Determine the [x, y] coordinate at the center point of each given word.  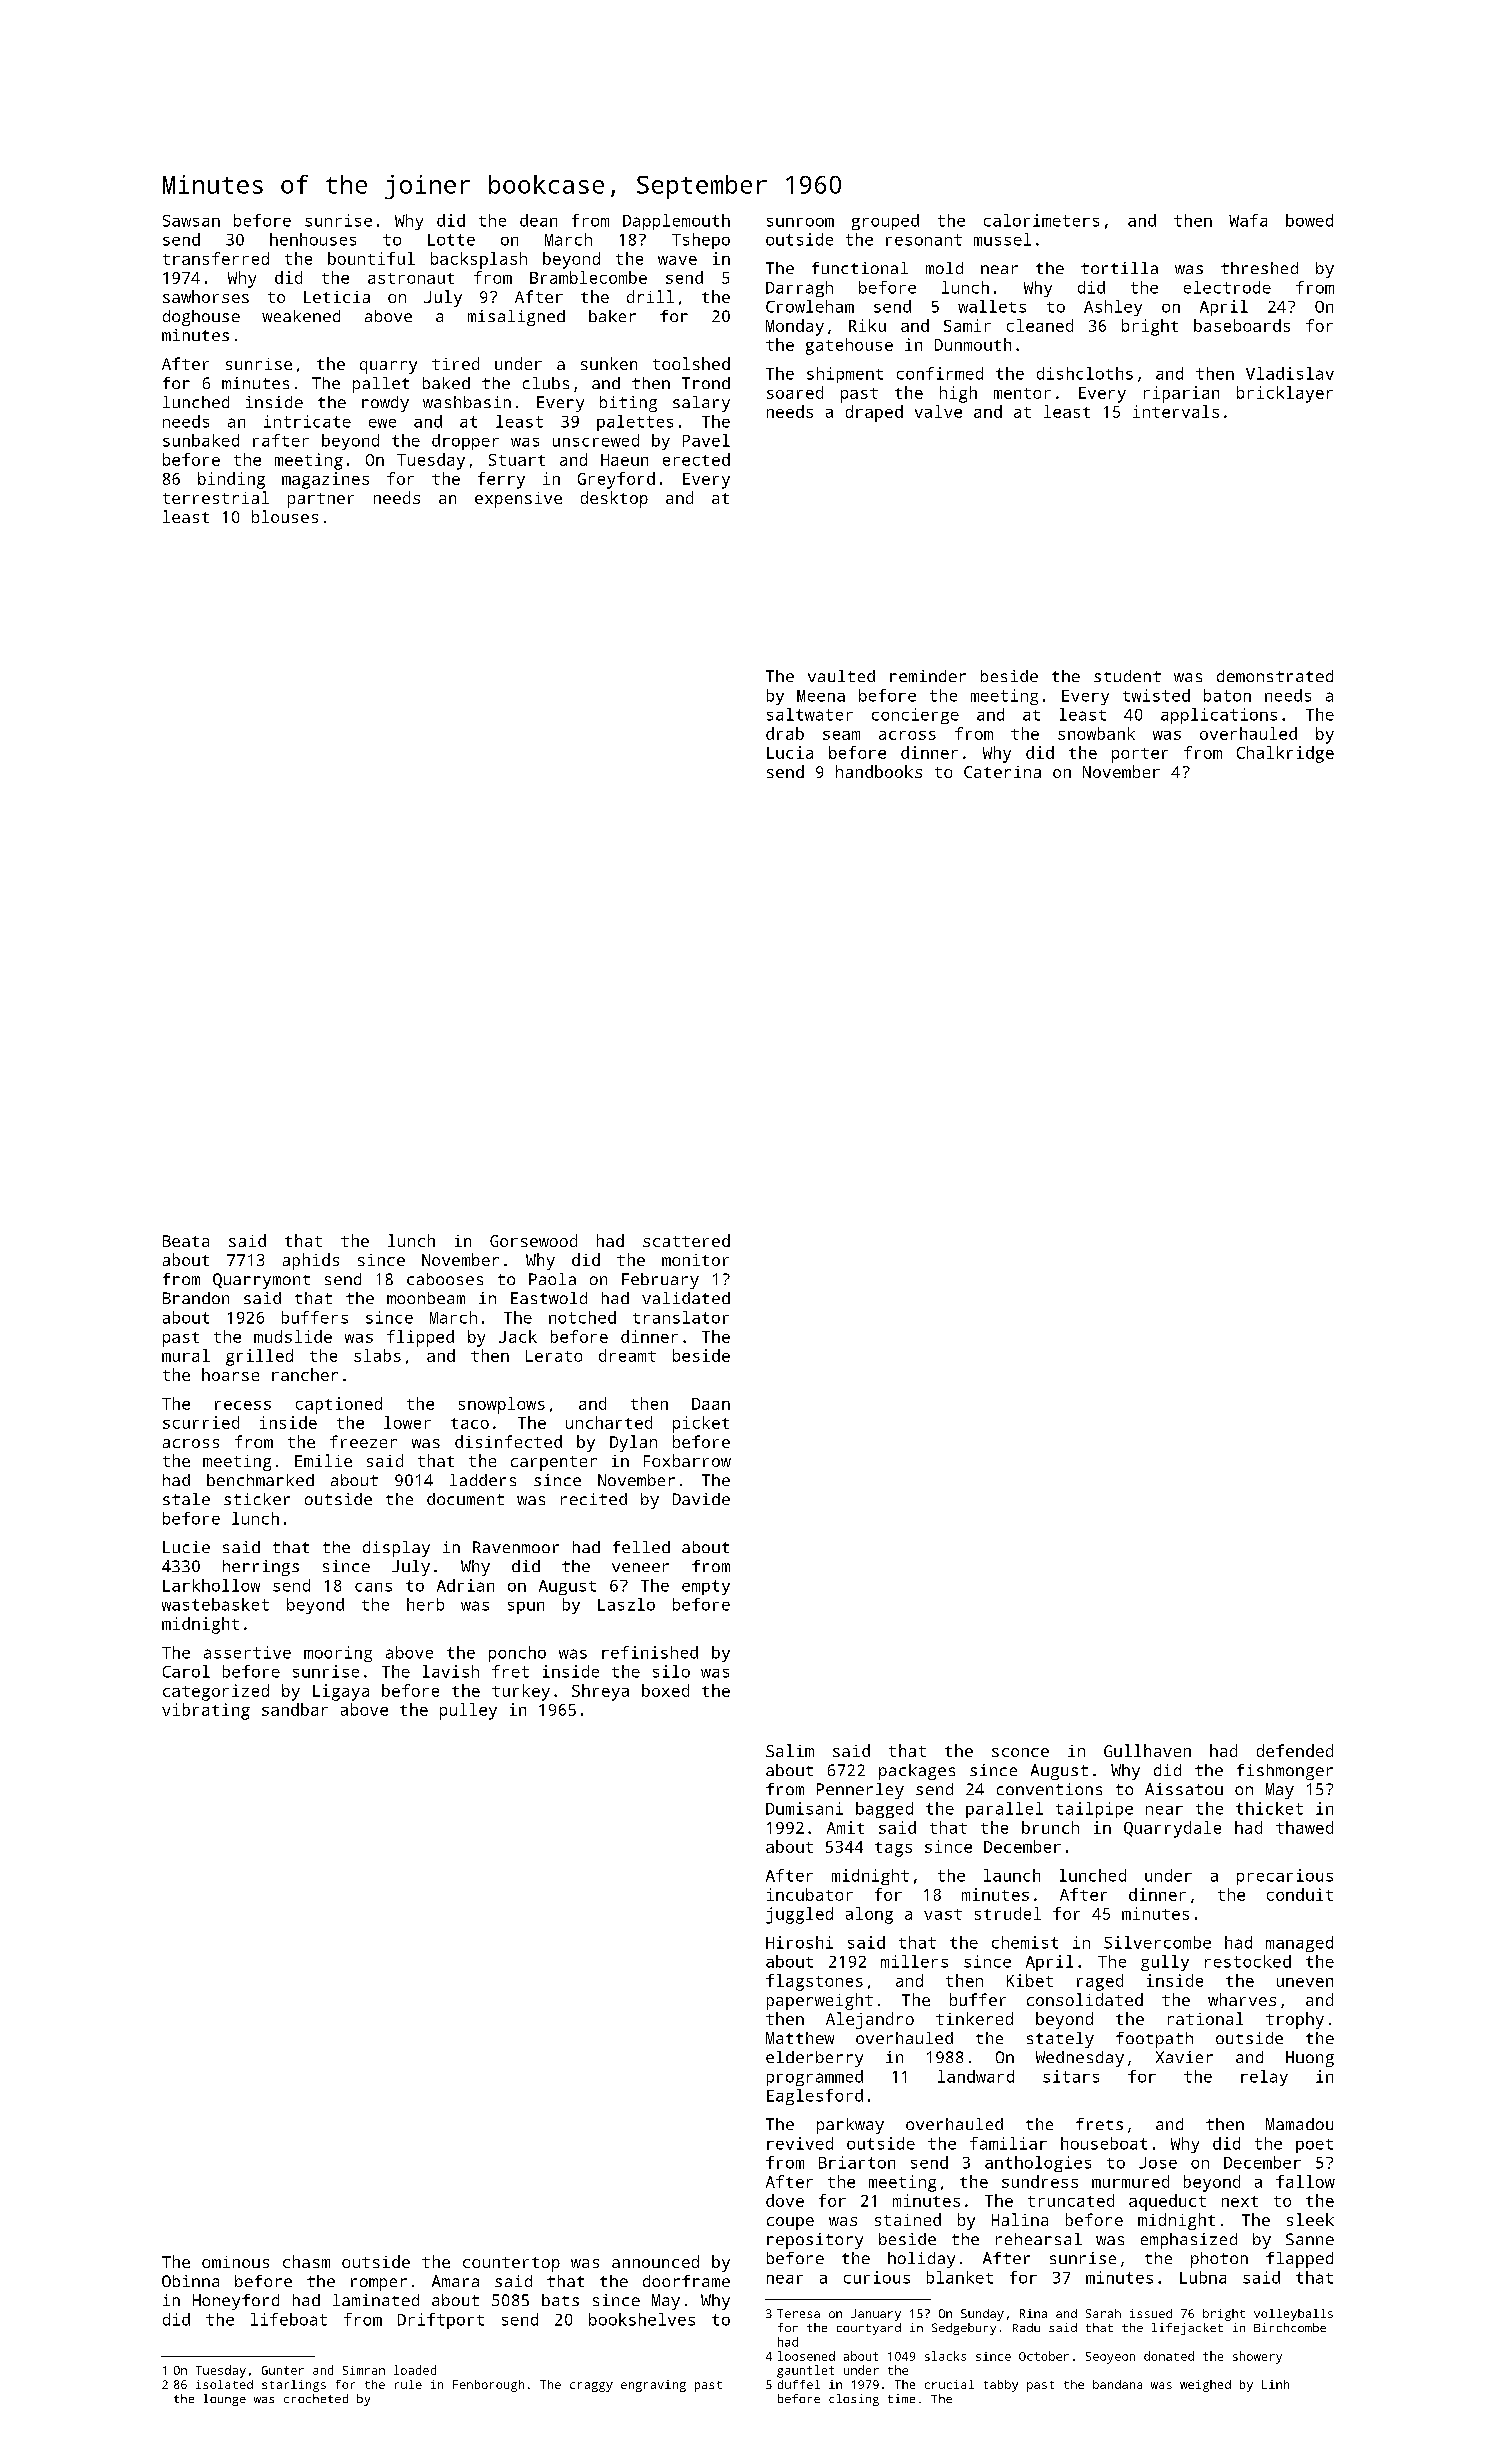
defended [1295, 1750]
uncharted [609, 1422]
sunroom [800, 222]
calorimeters [1041, 220]
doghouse [201, 318]
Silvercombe [1157, 1942]
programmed [815, 2078]
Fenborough [488, 2386]
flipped [420, 1338]
